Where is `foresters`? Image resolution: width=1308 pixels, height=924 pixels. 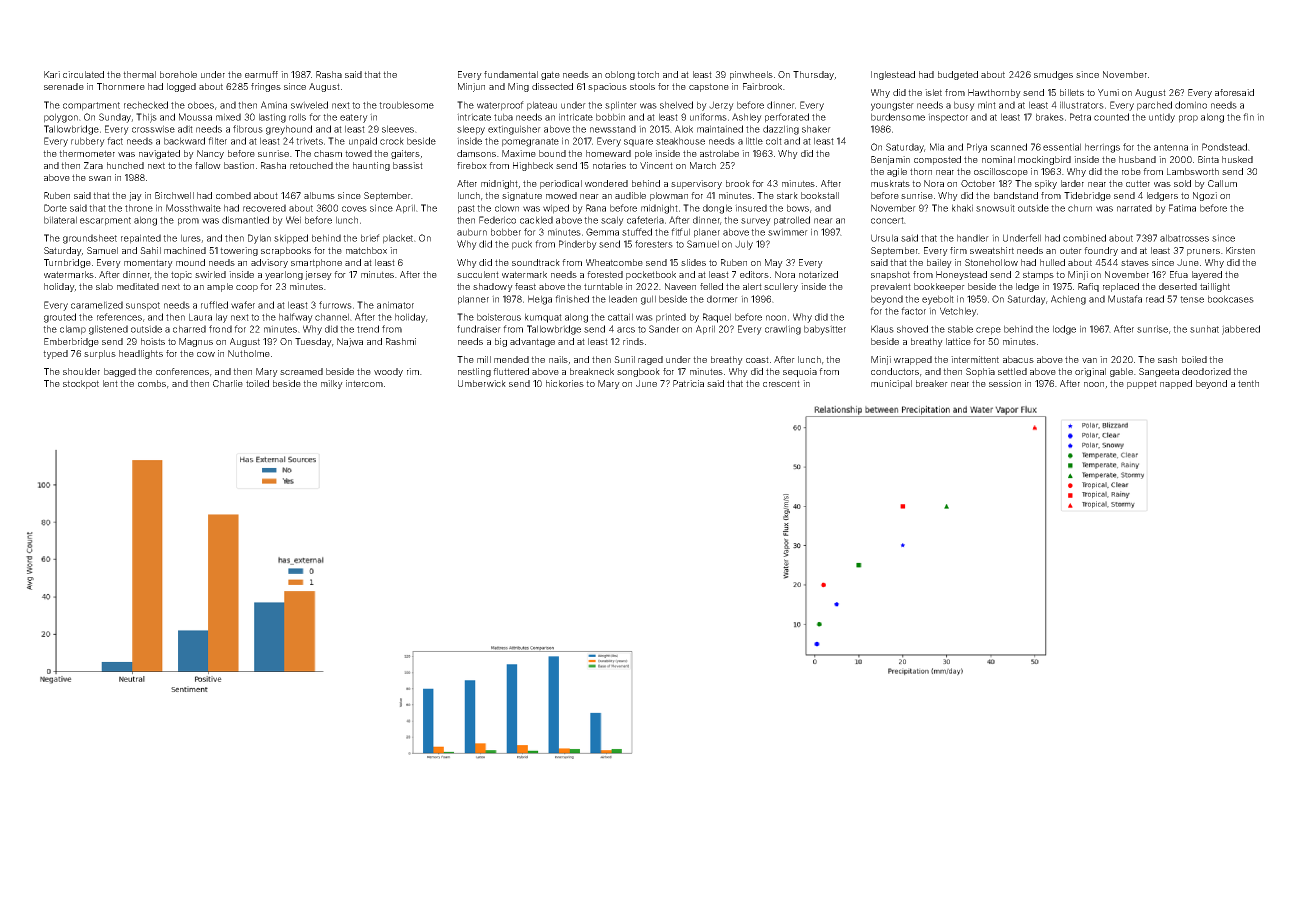 foresters is located at coordinates (654, 244).
